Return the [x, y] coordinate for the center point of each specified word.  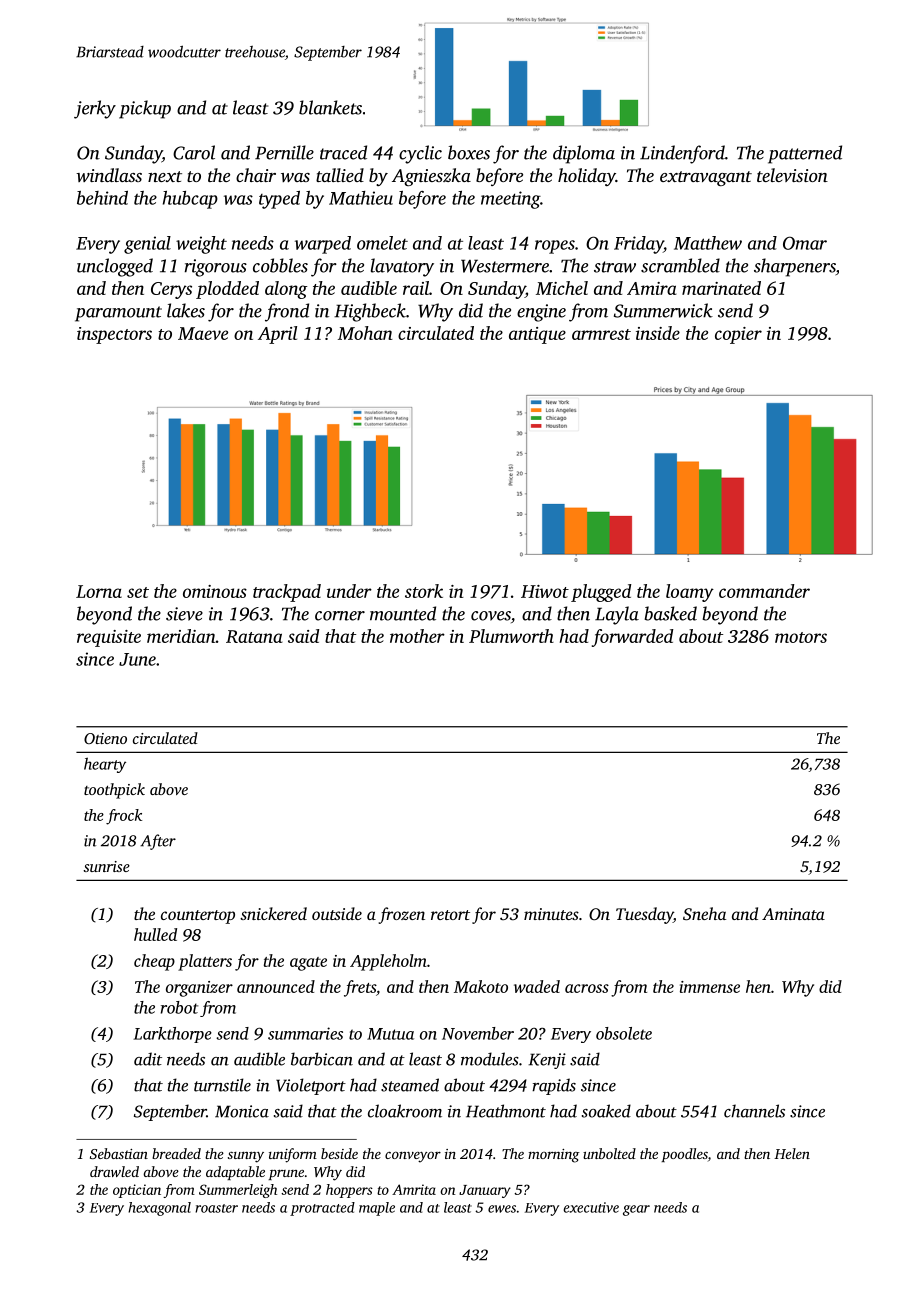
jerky [95, 109]
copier [738, 335]
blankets [330, 107]
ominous [215, 591]
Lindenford [682, 154]
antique [537, 335]
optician [137, 1191]
